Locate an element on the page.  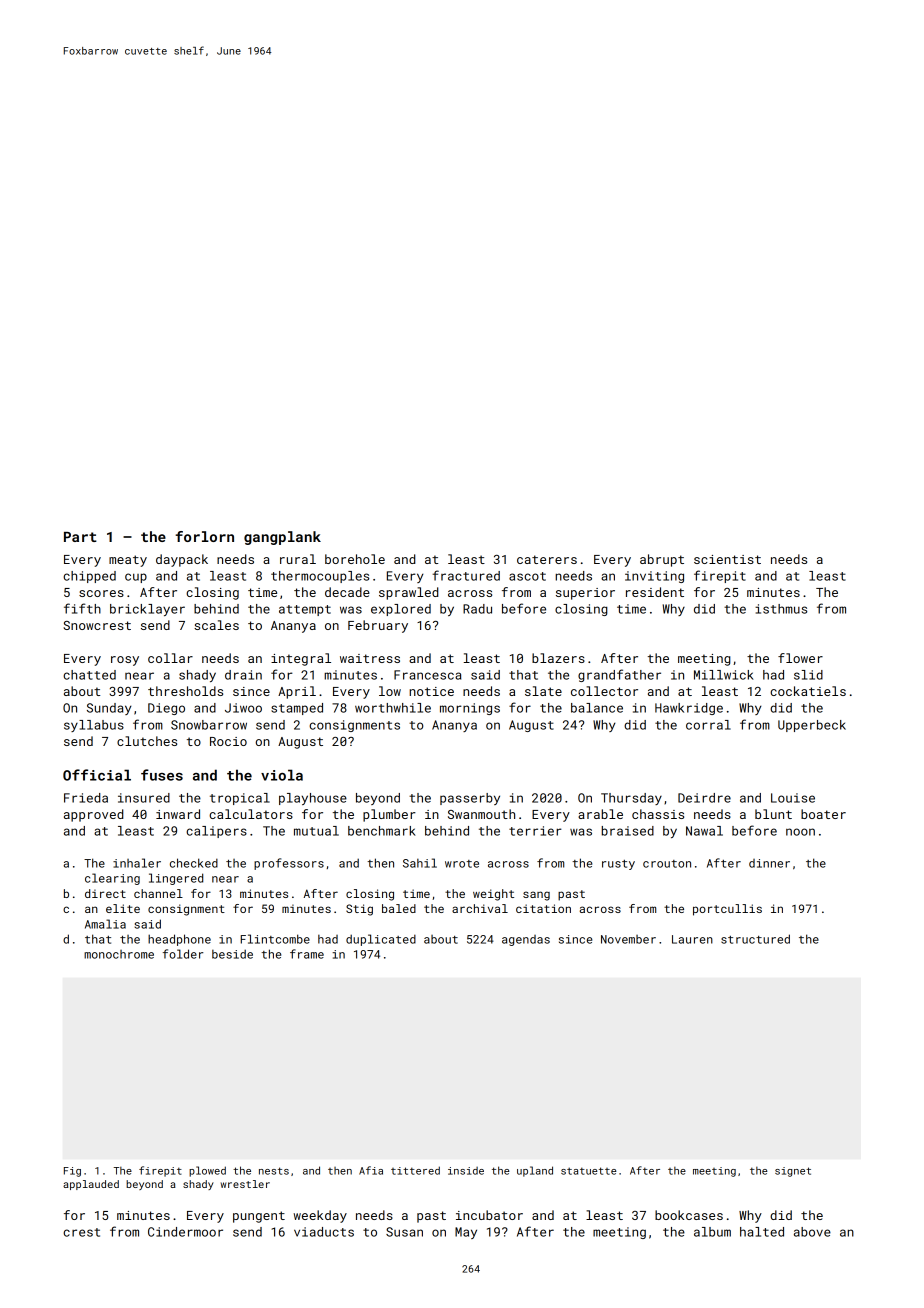
fifth is located at coordinates (82, 608).
